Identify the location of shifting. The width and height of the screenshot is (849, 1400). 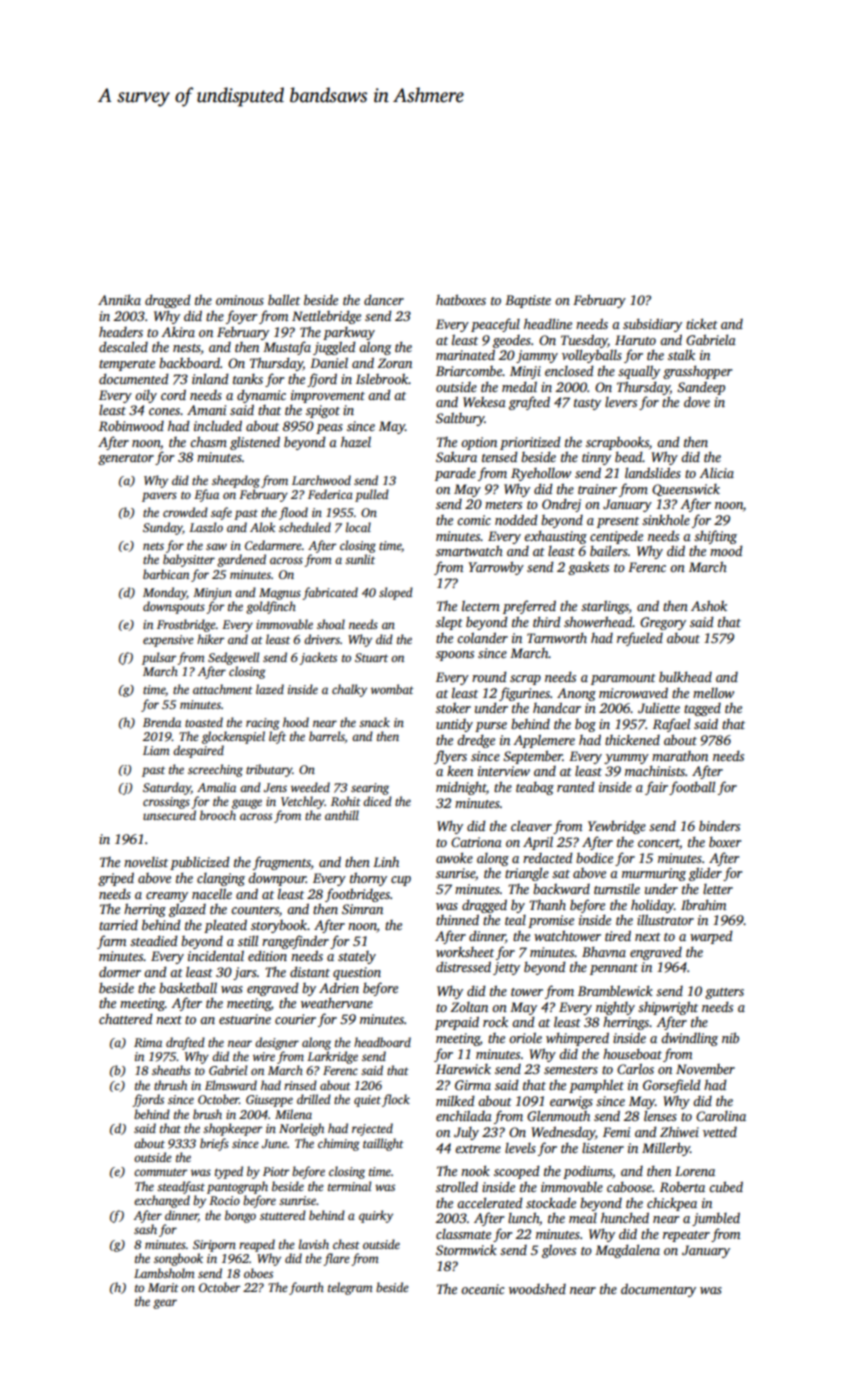
(715, 537).
